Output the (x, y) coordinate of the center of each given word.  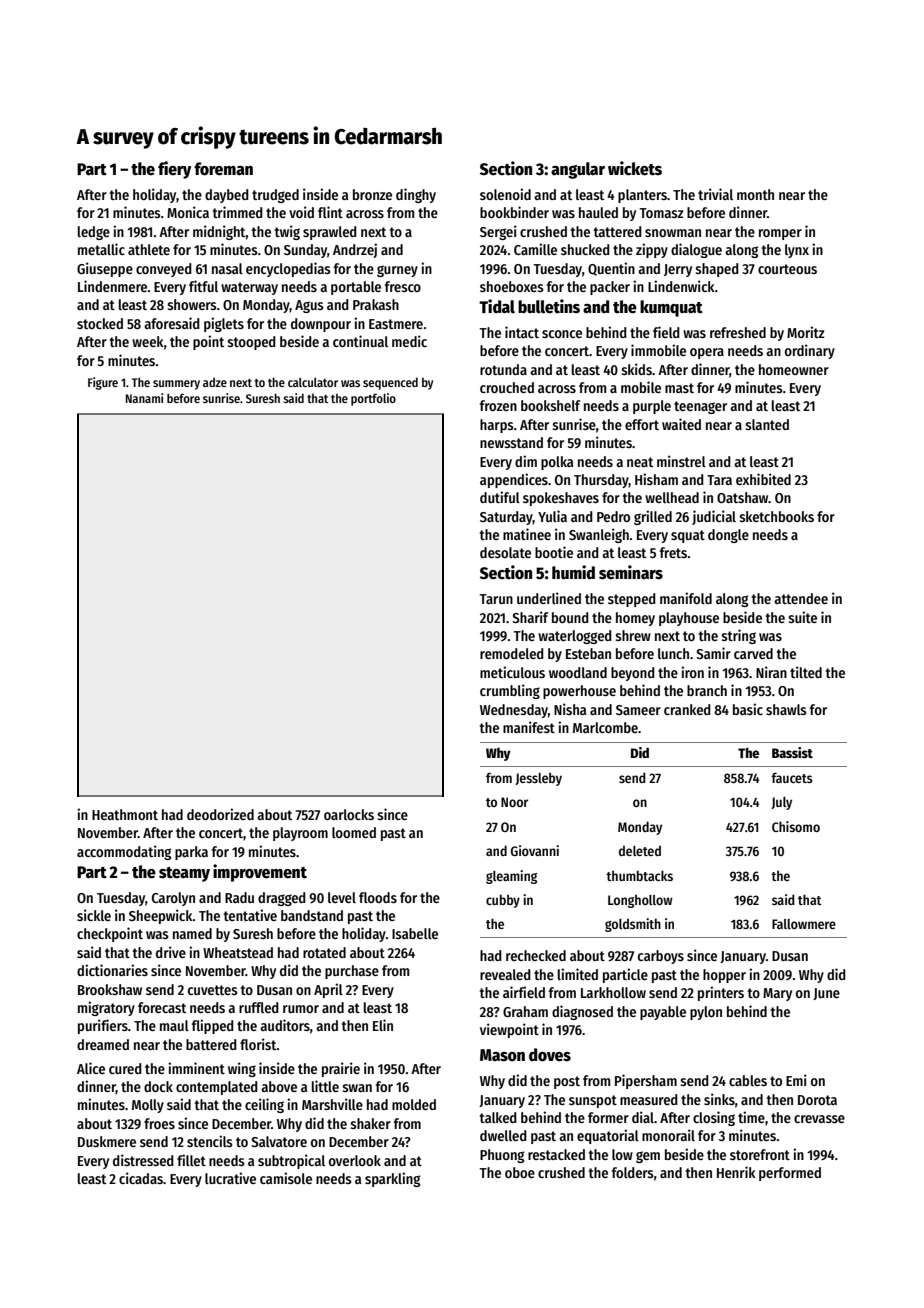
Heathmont (125, 814)
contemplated (217, 1088)
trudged (275, 196)
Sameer (638, 710)
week (148, 341)
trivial (715, 194)
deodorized (220, 814)
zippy (652, 250)
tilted (806, 672)
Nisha (570, 709)
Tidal (497, 306)
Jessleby (538, 779)
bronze (372, 194)
